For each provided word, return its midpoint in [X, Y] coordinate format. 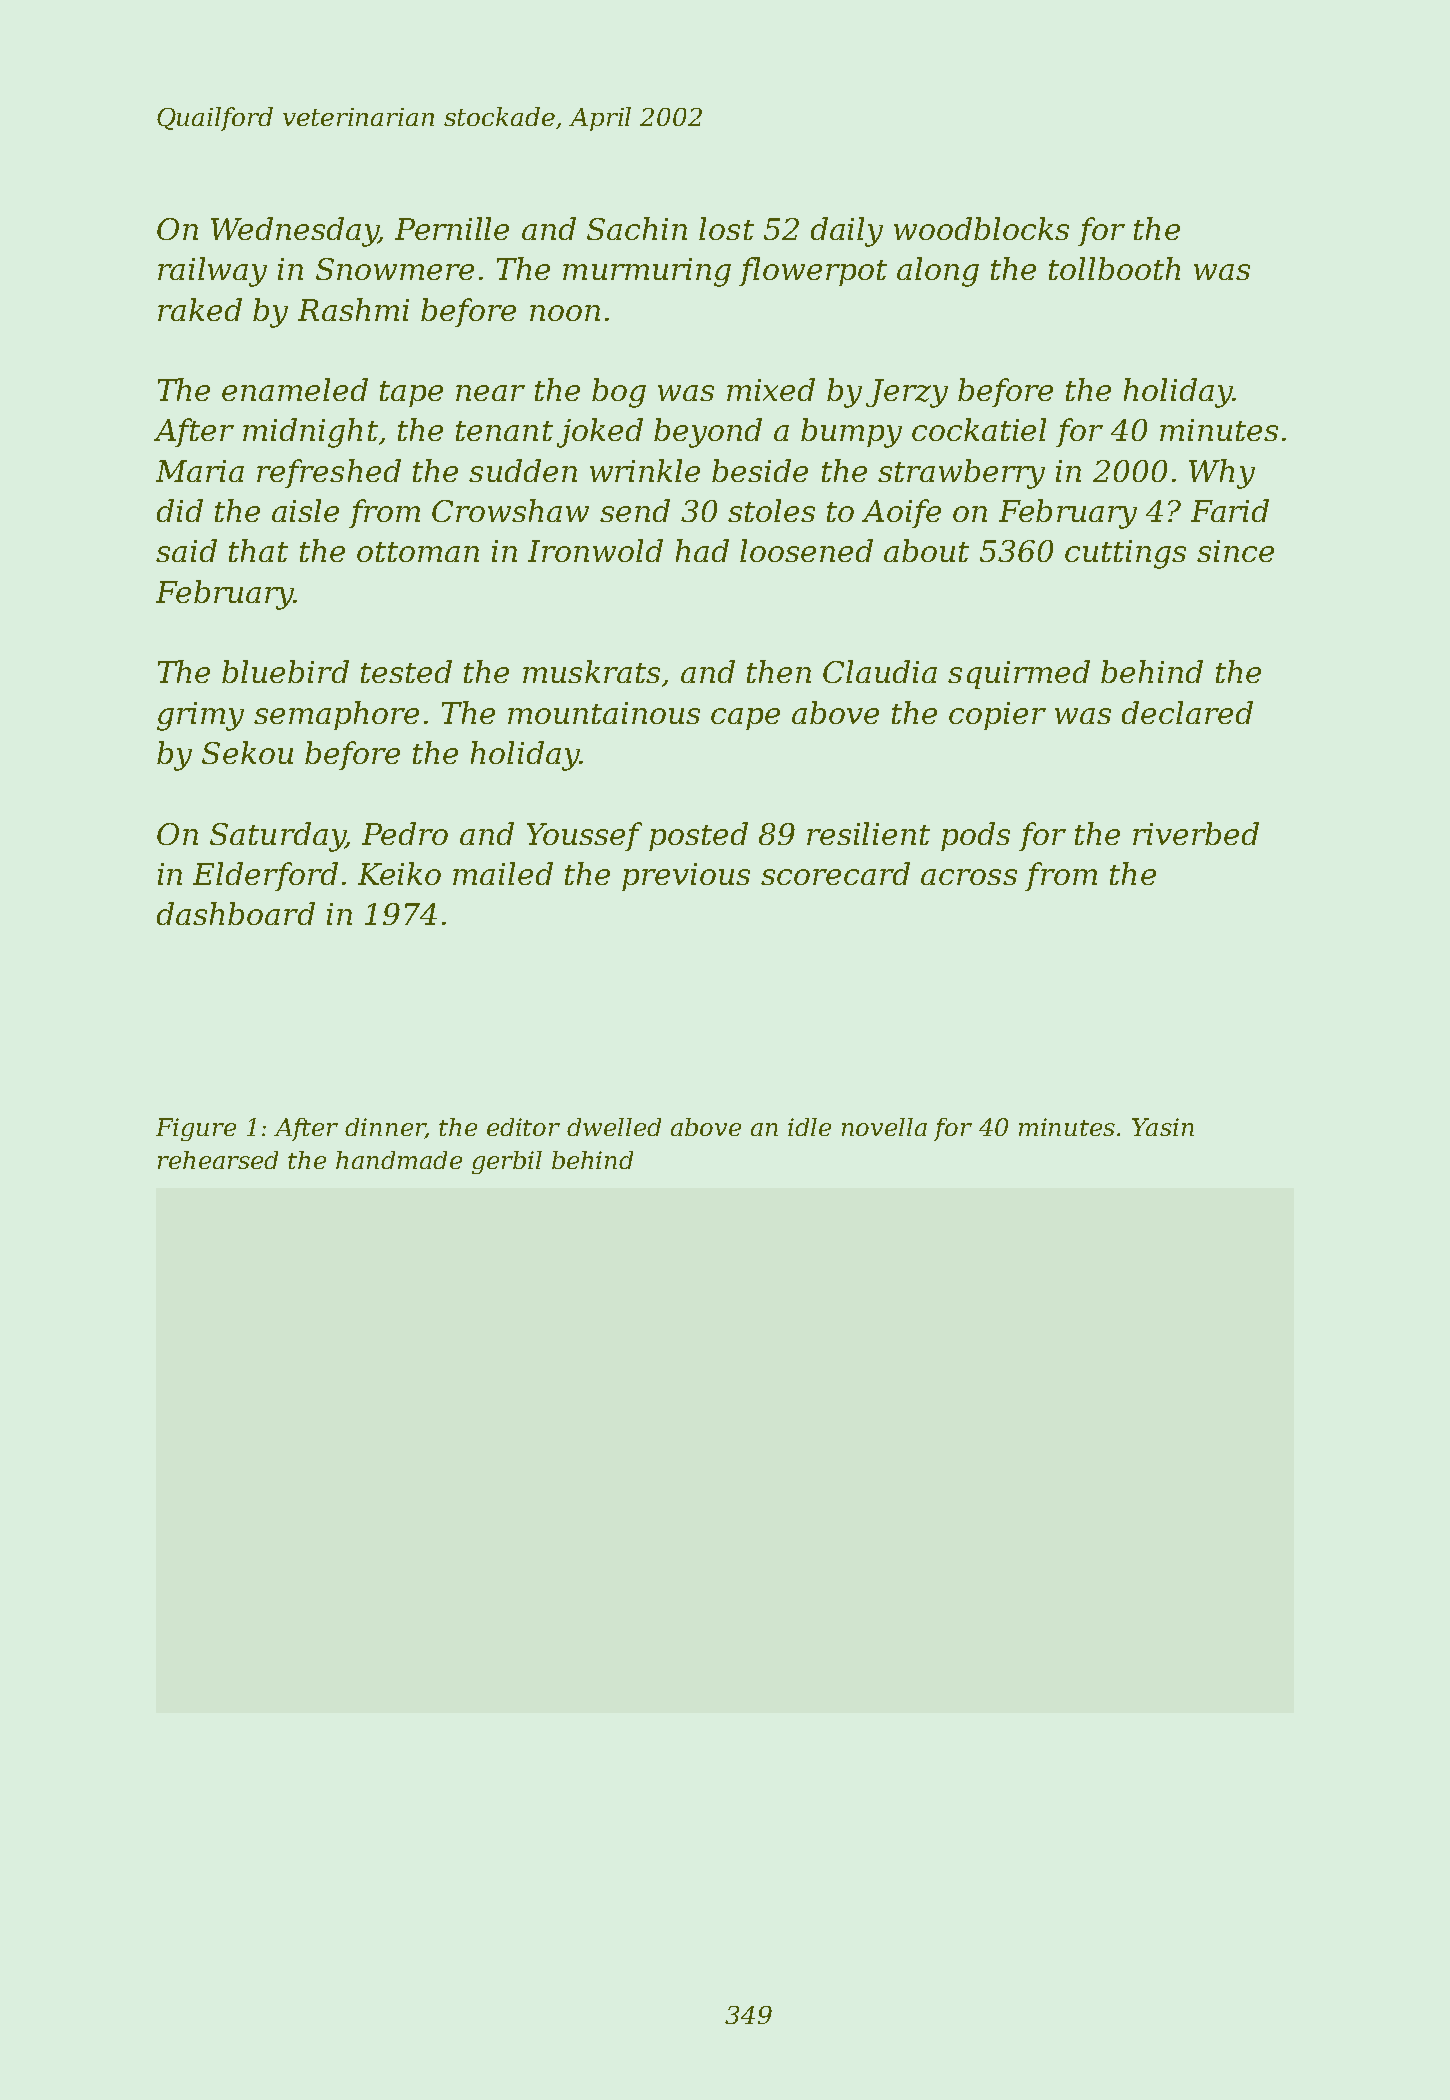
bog [619, 393]
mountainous [604, 713]
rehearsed [218, 1160]
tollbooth [1114, 268]
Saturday [277, 837]
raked [200, 309]
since [1235, 551]
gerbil [507, 1162]
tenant [504, 431]
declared [1187, 712]
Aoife [901, 513]
